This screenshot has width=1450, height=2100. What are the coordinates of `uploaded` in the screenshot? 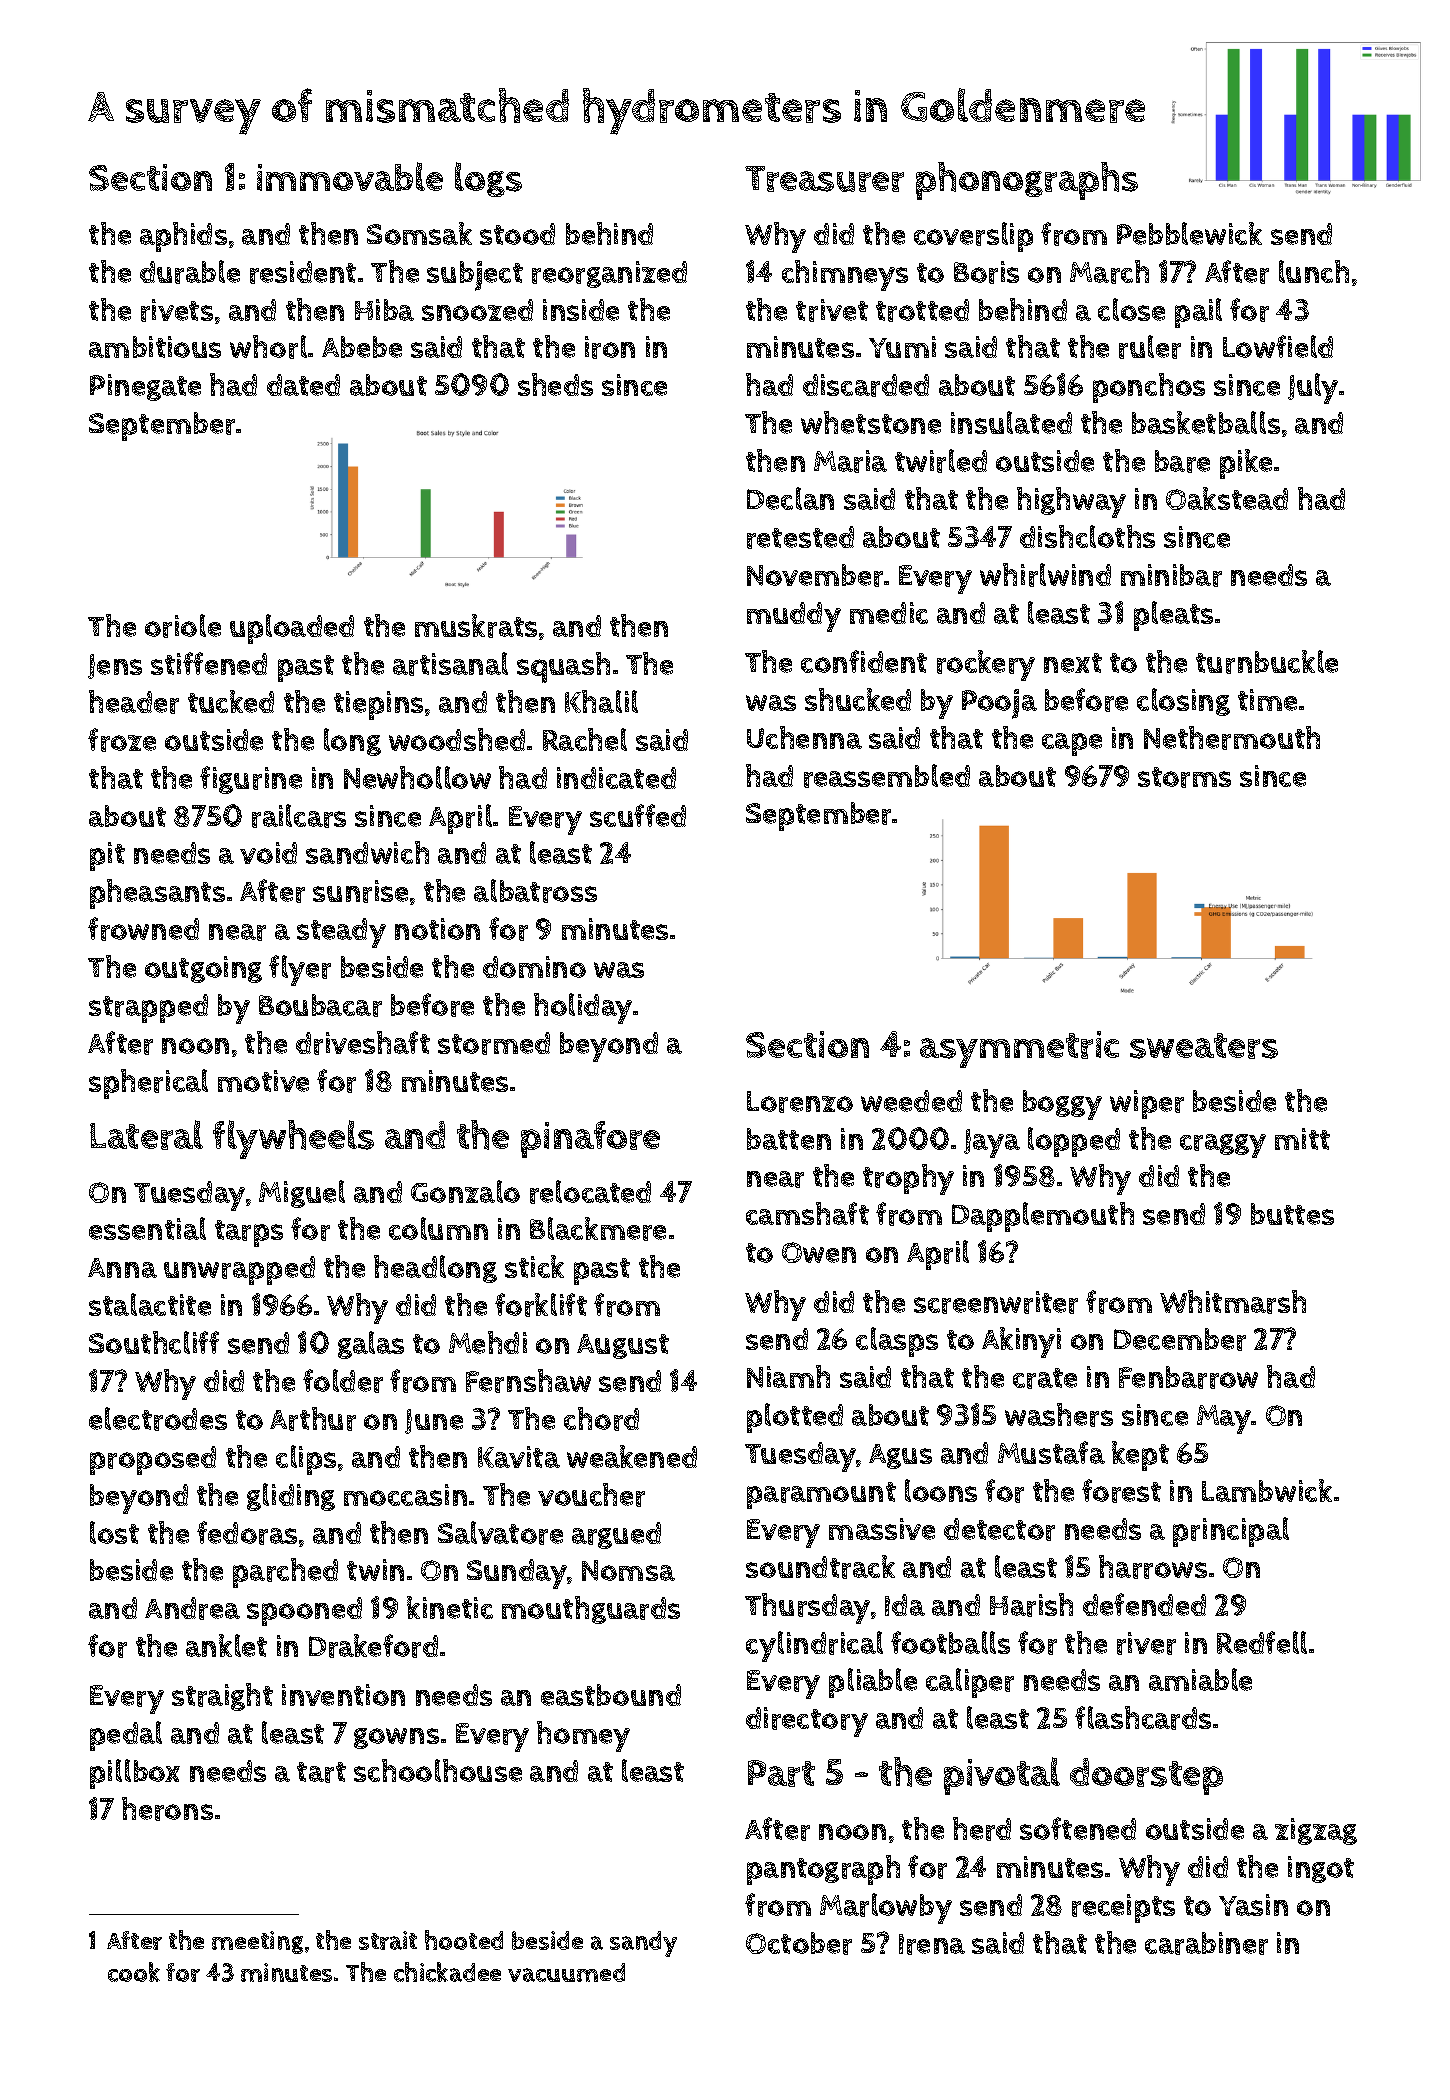 It's located at (292, 629).
